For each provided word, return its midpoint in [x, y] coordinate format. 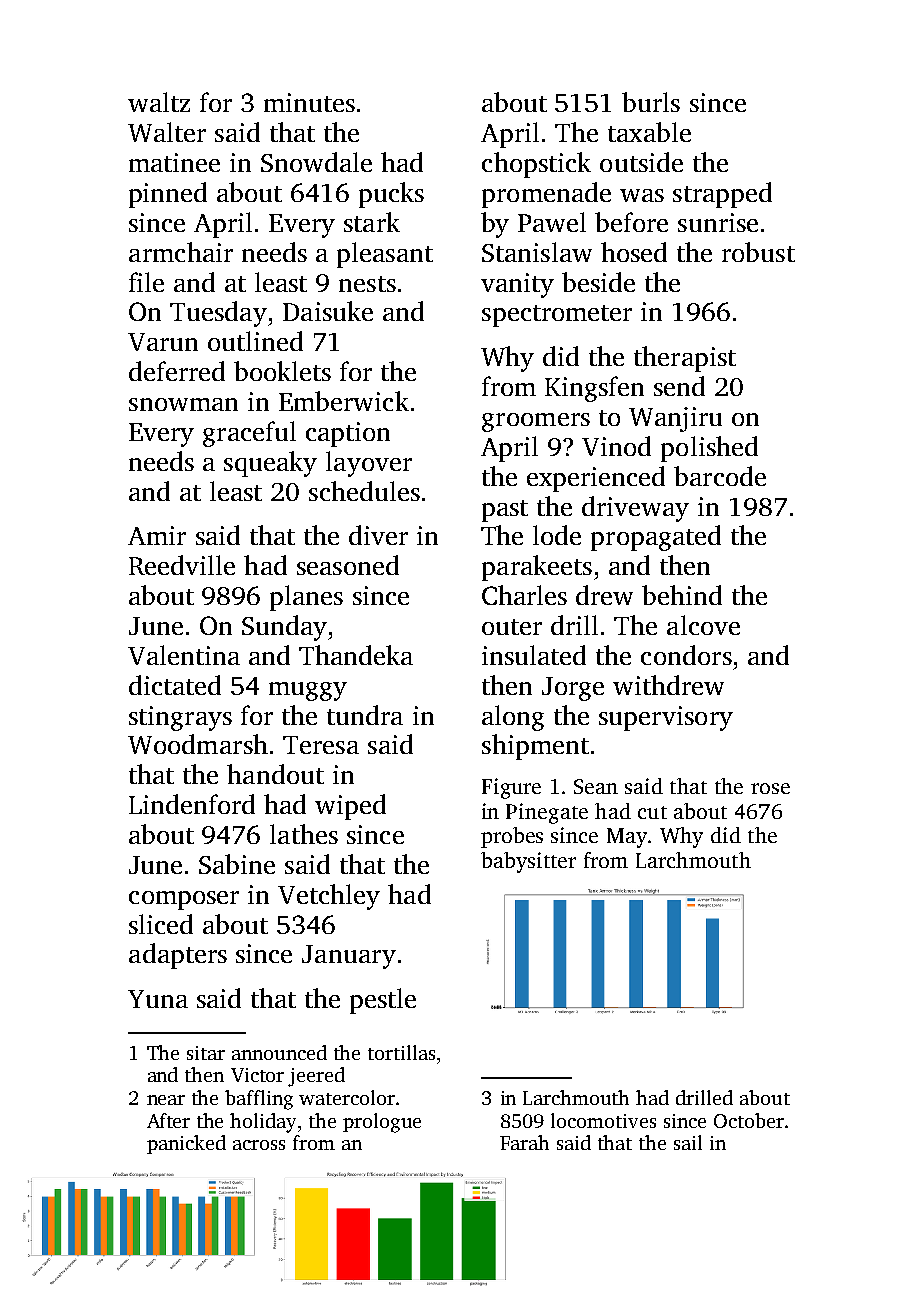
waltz [159, 102]
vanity [517, 285]
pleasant [385, 255]
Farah [524, 1142]
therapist [685, 359]
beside [598, 282]
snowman [183, 404]
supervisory [666, 718]
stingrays [180, 718]
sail [688, 1142]
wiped [350, 807]
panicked [186, 1144]
